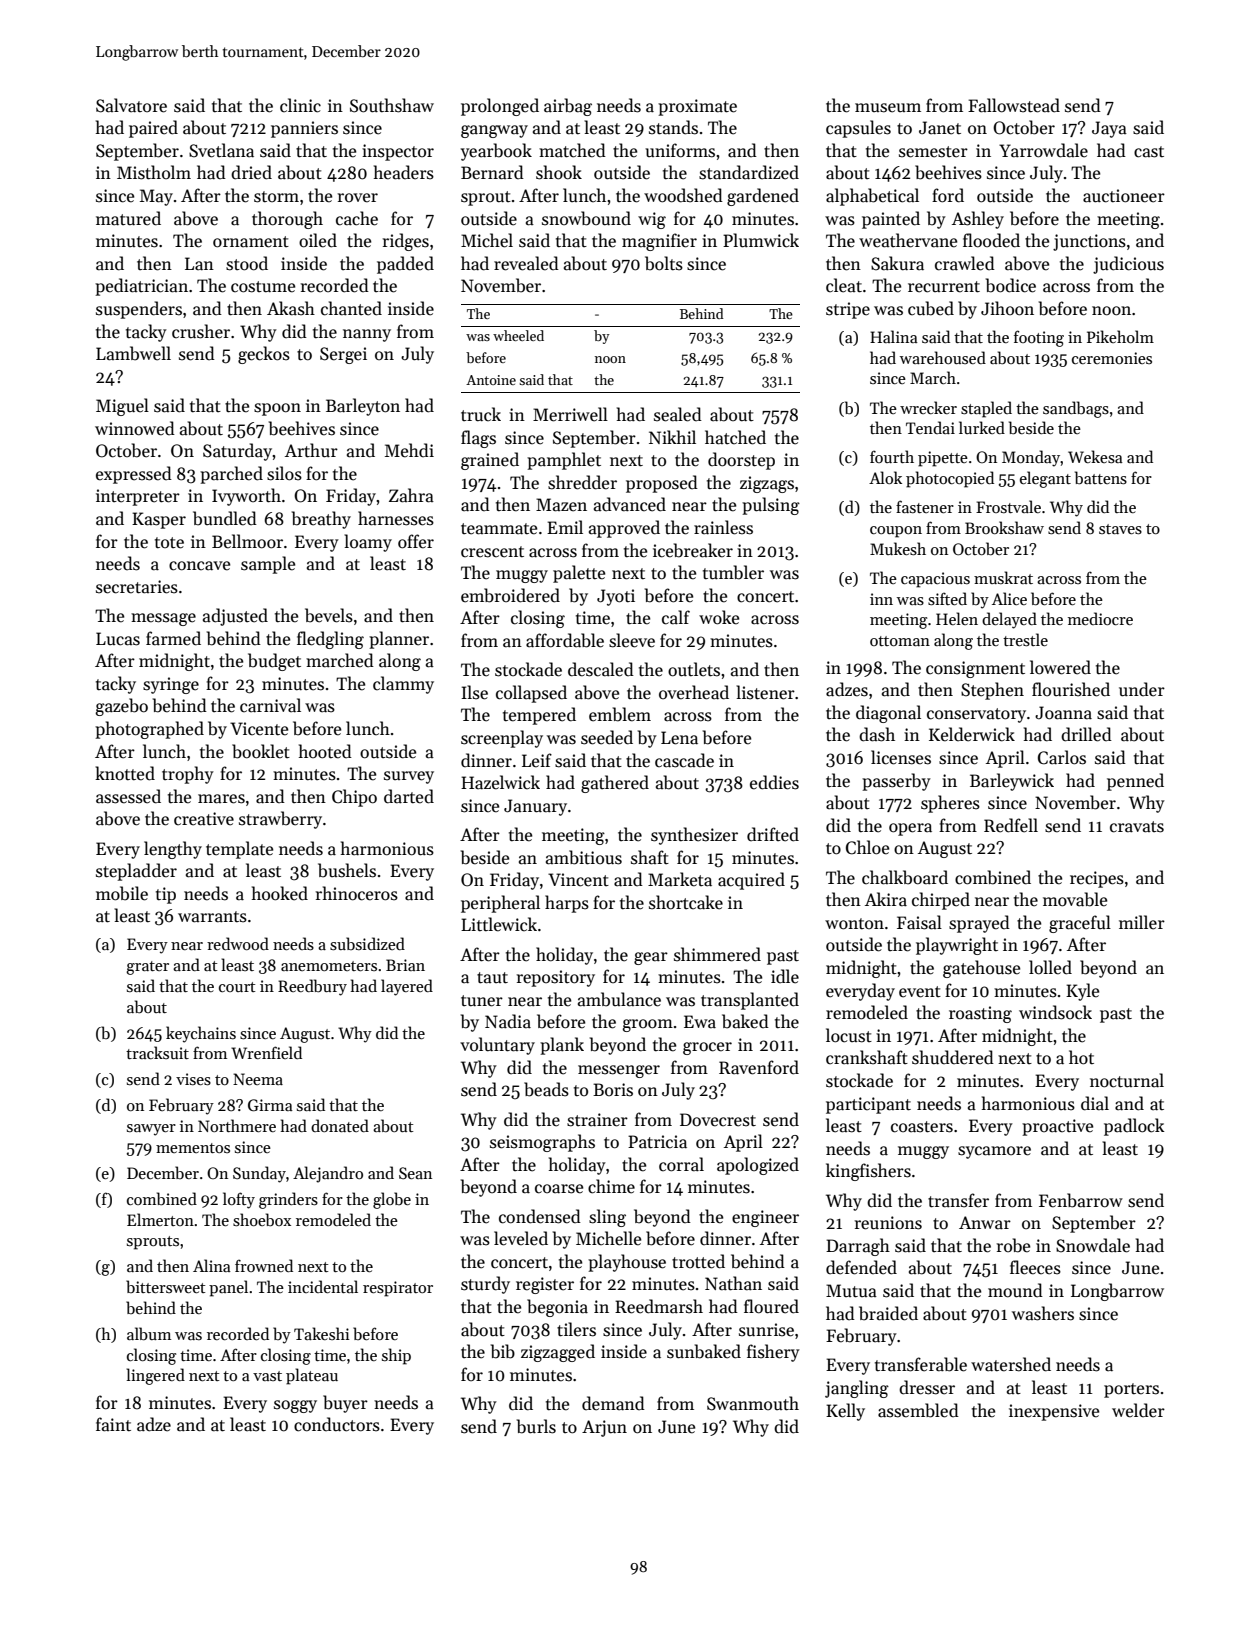  I want to click on Swanmouth, so click(753, 1403).
